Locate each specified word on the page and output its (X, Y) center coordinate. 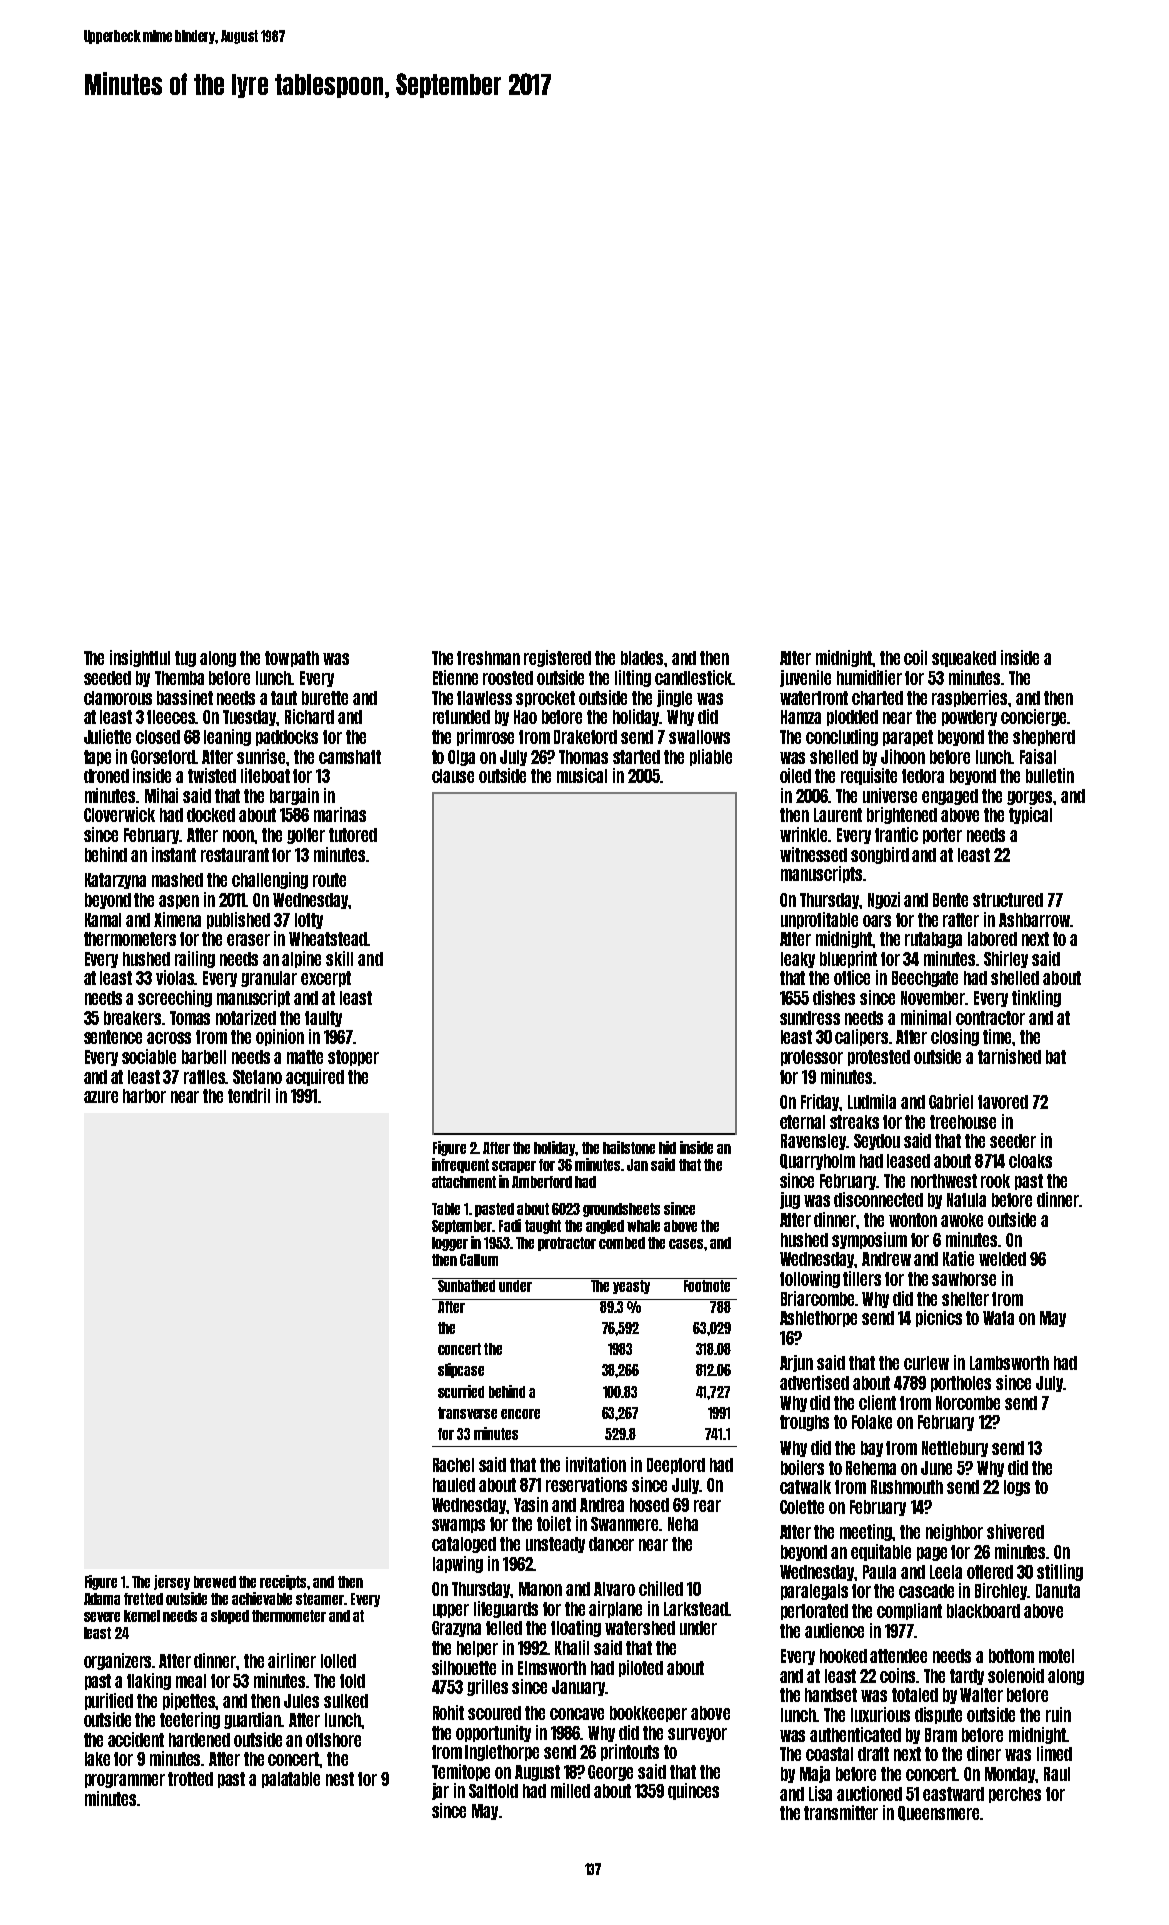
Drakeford (585, 737)
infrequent (460, 1165)
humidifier (869, 677)
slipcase (461, 1370)
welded (1002, 1259)
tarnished (1009, 1056)
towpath (292, 659)
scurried (461, 1391)
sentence (113, 1037)
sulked (346, 1701)
